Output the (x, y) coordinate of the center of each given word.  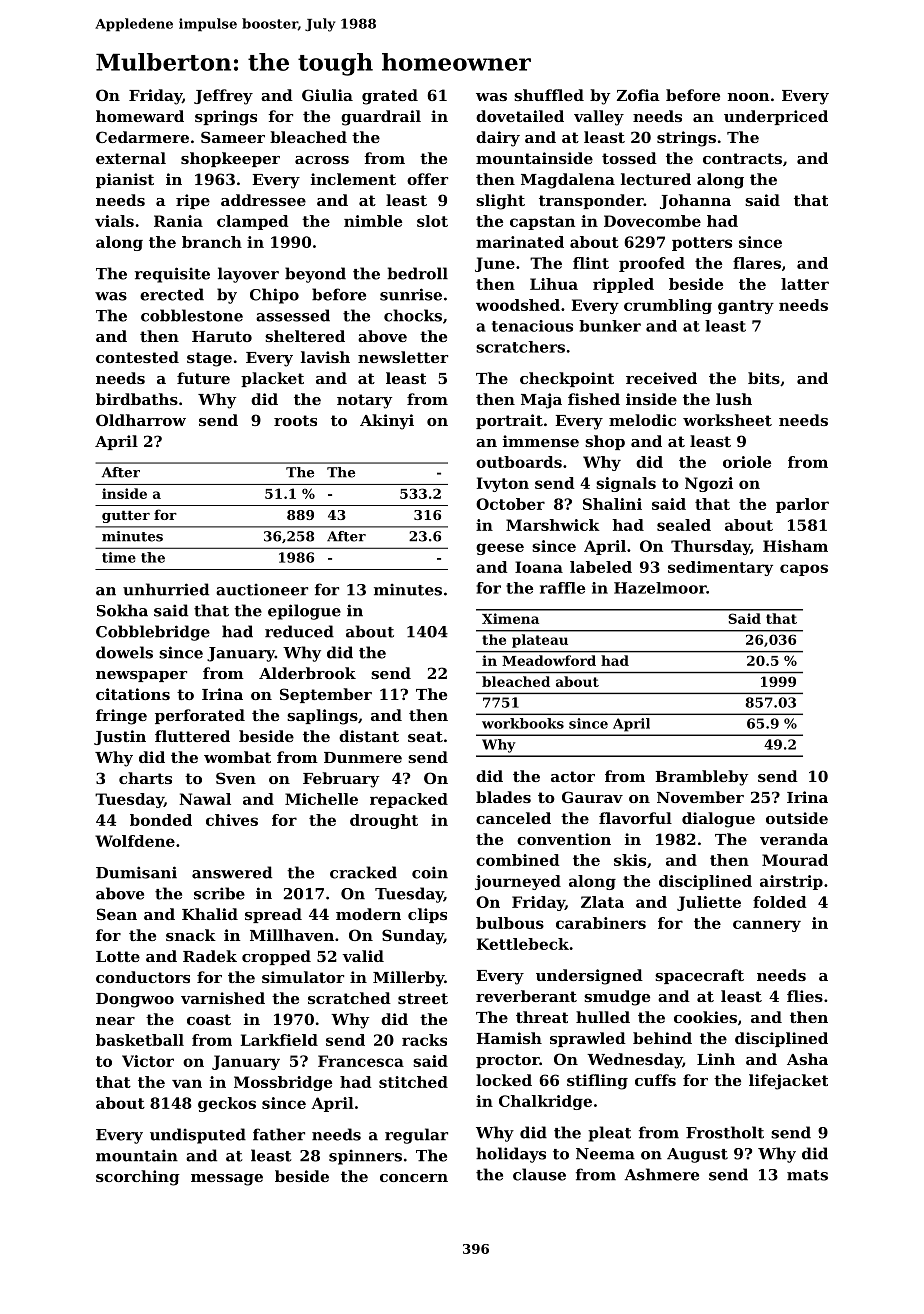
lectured (656, 179)
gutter (126, 516)
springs (226, 118)
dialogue (718, 820)
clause (539, 1174)
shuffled (549, 95)
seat (425, 736)
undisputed (198, 1136)
